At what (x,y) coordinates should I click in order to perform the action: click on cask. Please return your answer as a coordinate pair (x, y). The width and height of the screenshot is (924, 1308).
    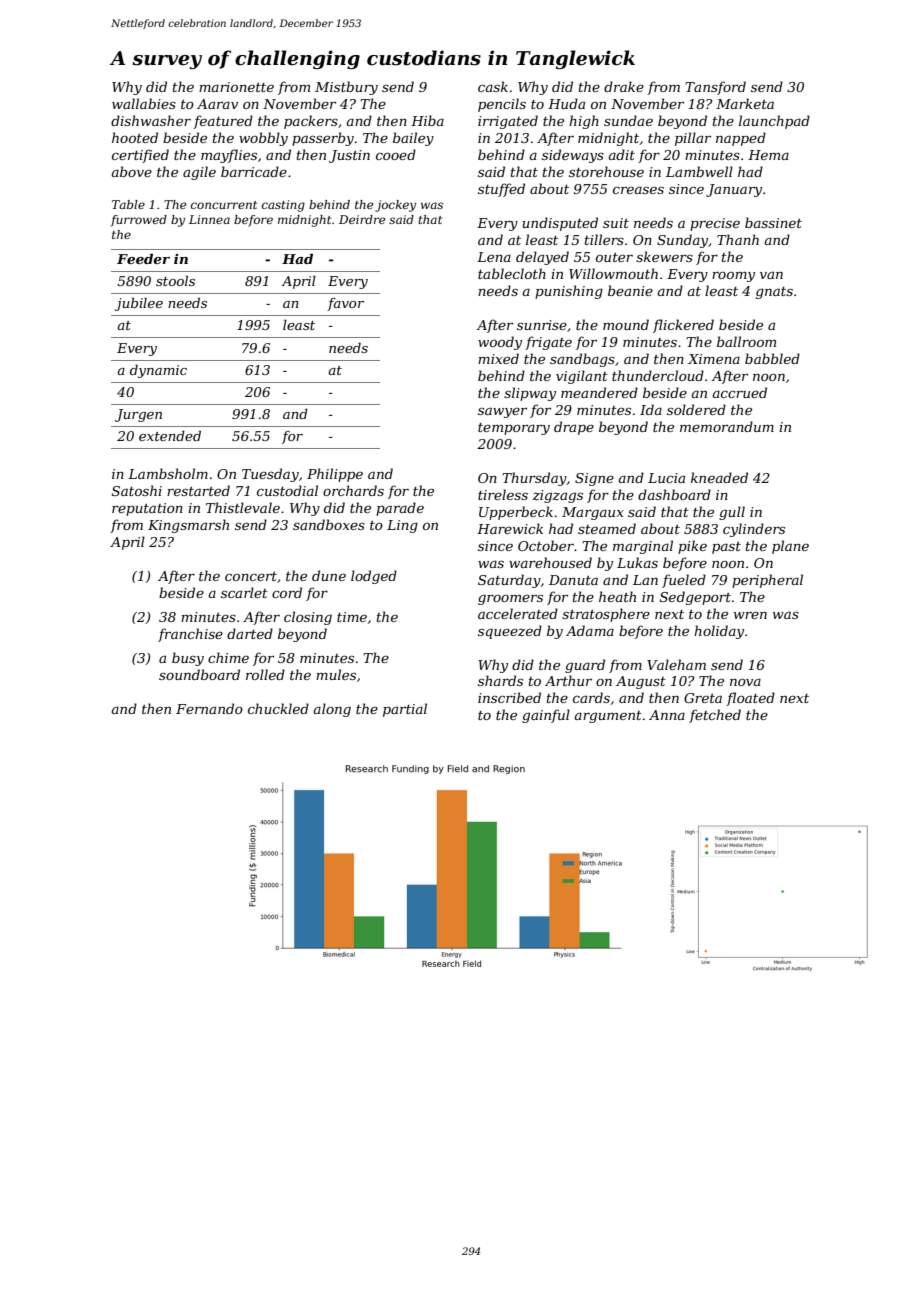
    Looking at the image, I should click on (493, 86).
